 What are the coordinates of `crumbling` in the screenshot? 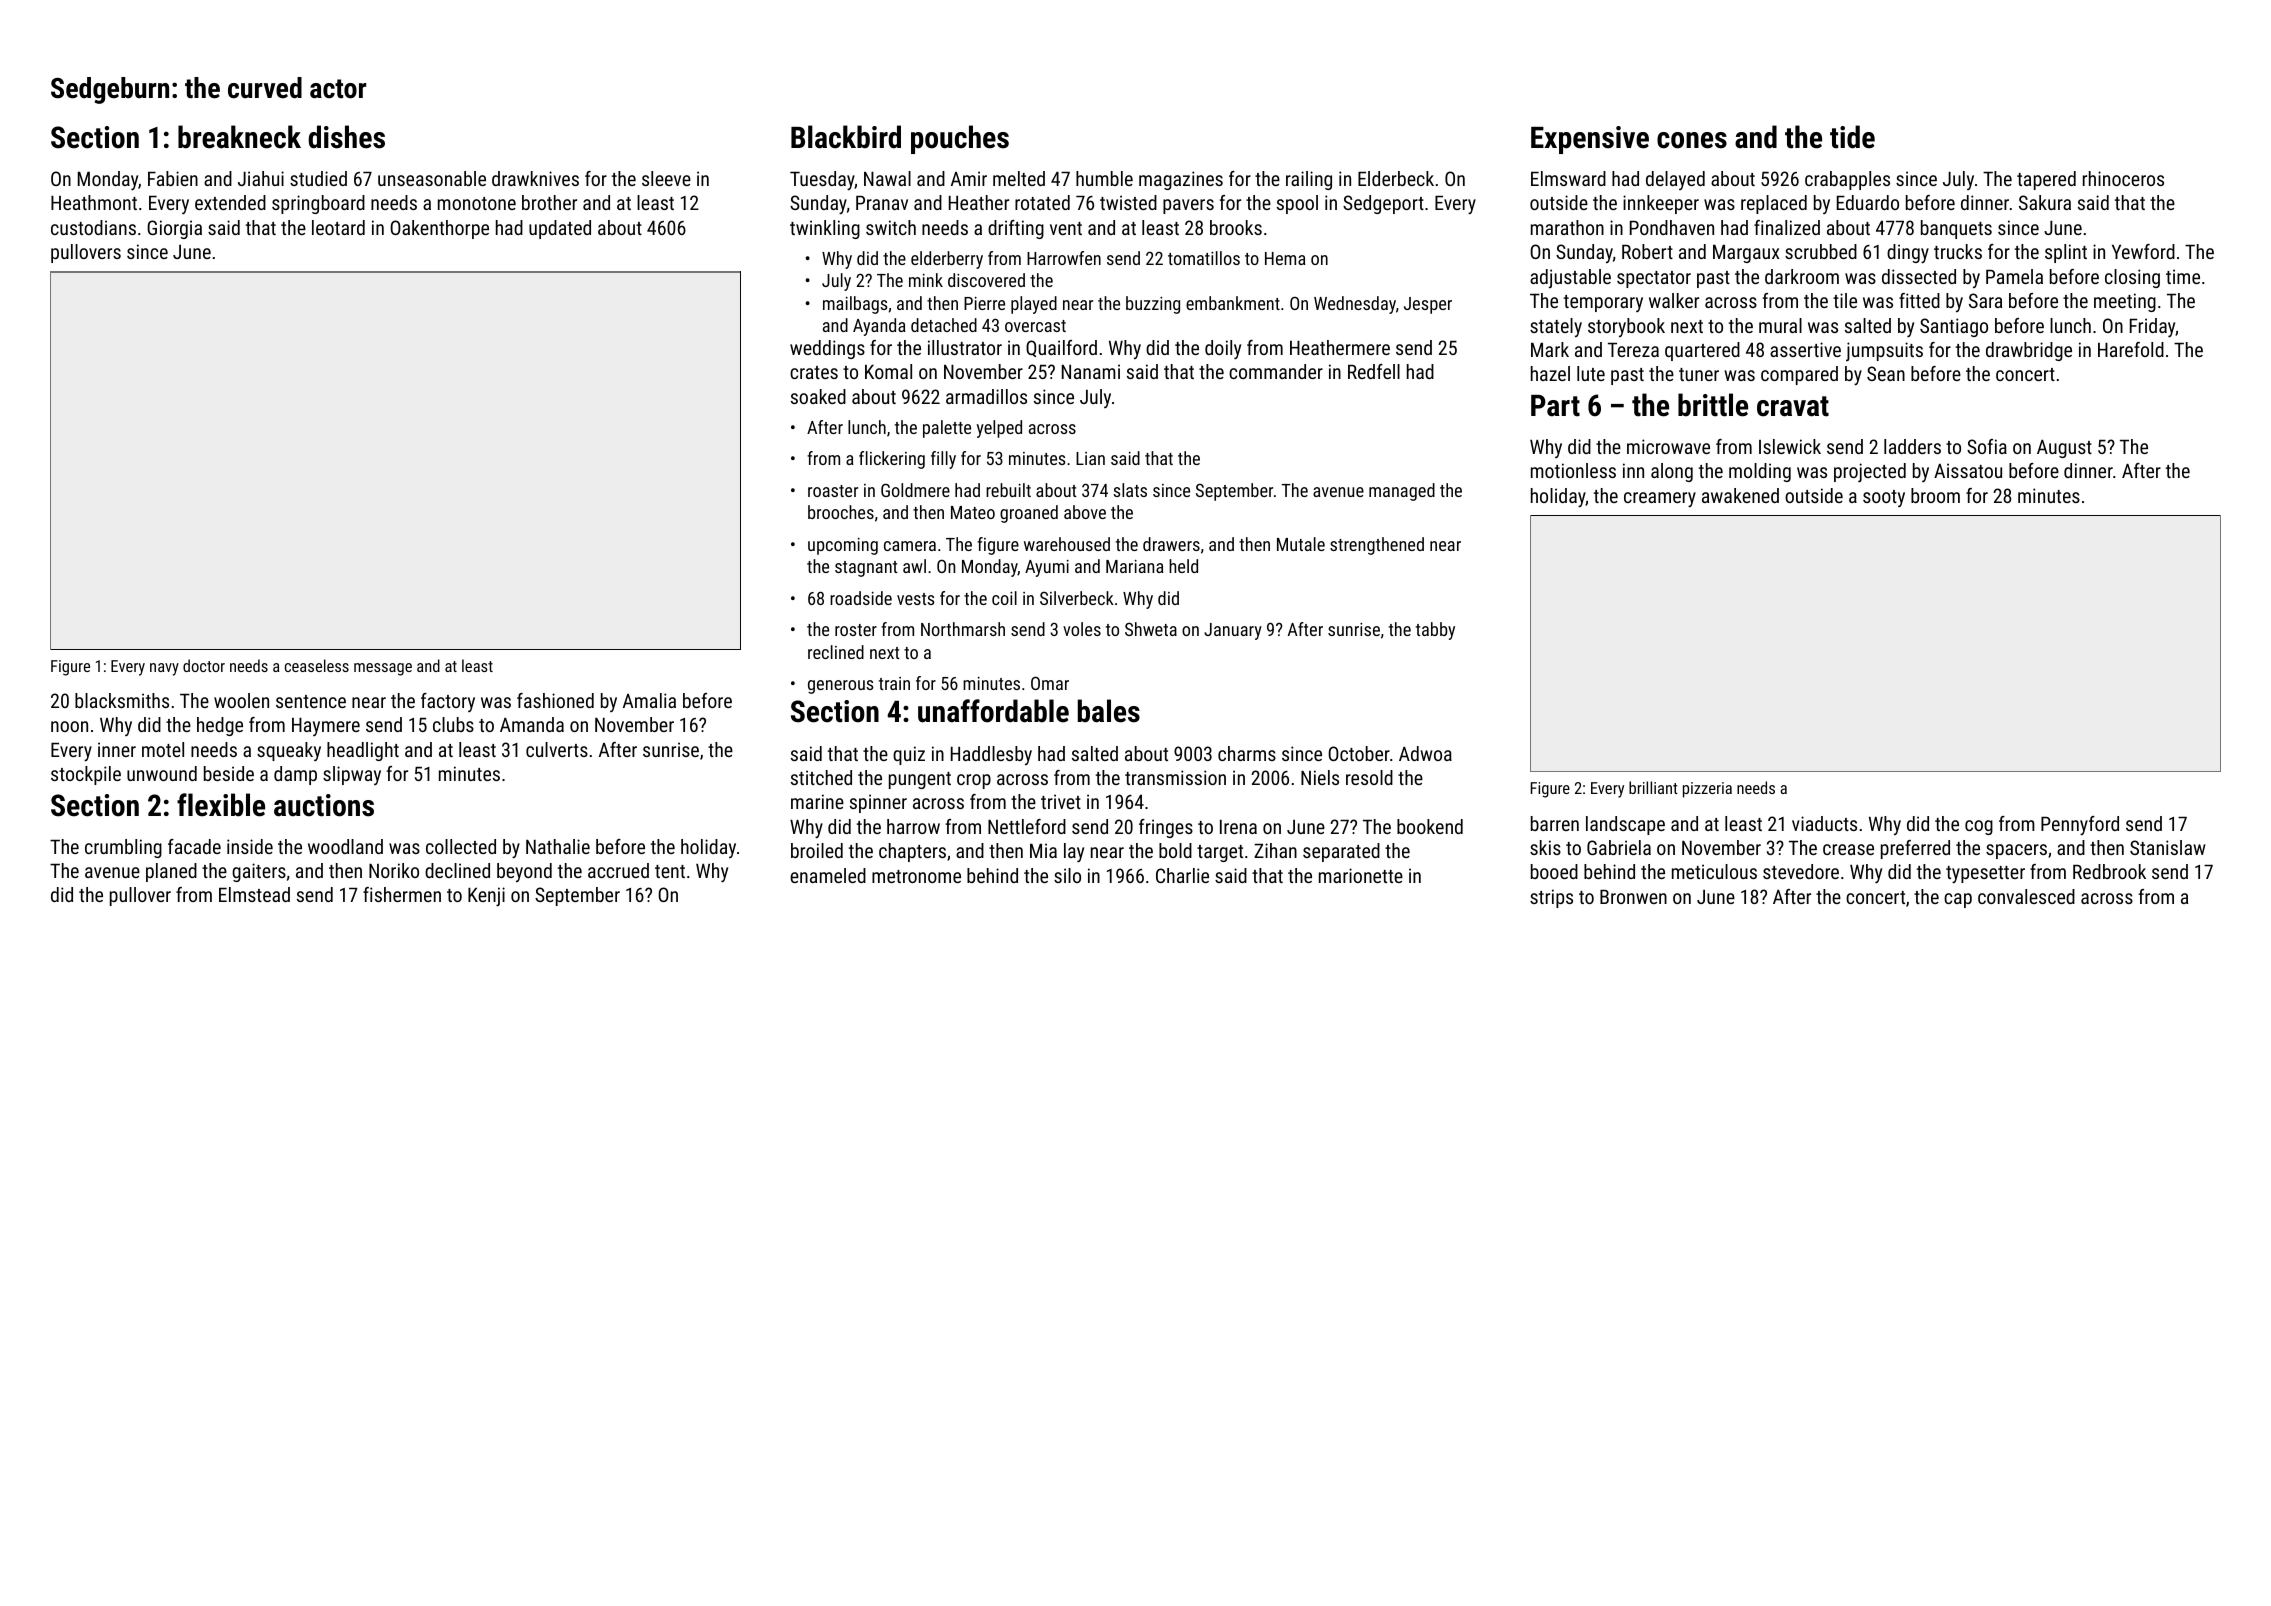 It's located at (123, 848).
